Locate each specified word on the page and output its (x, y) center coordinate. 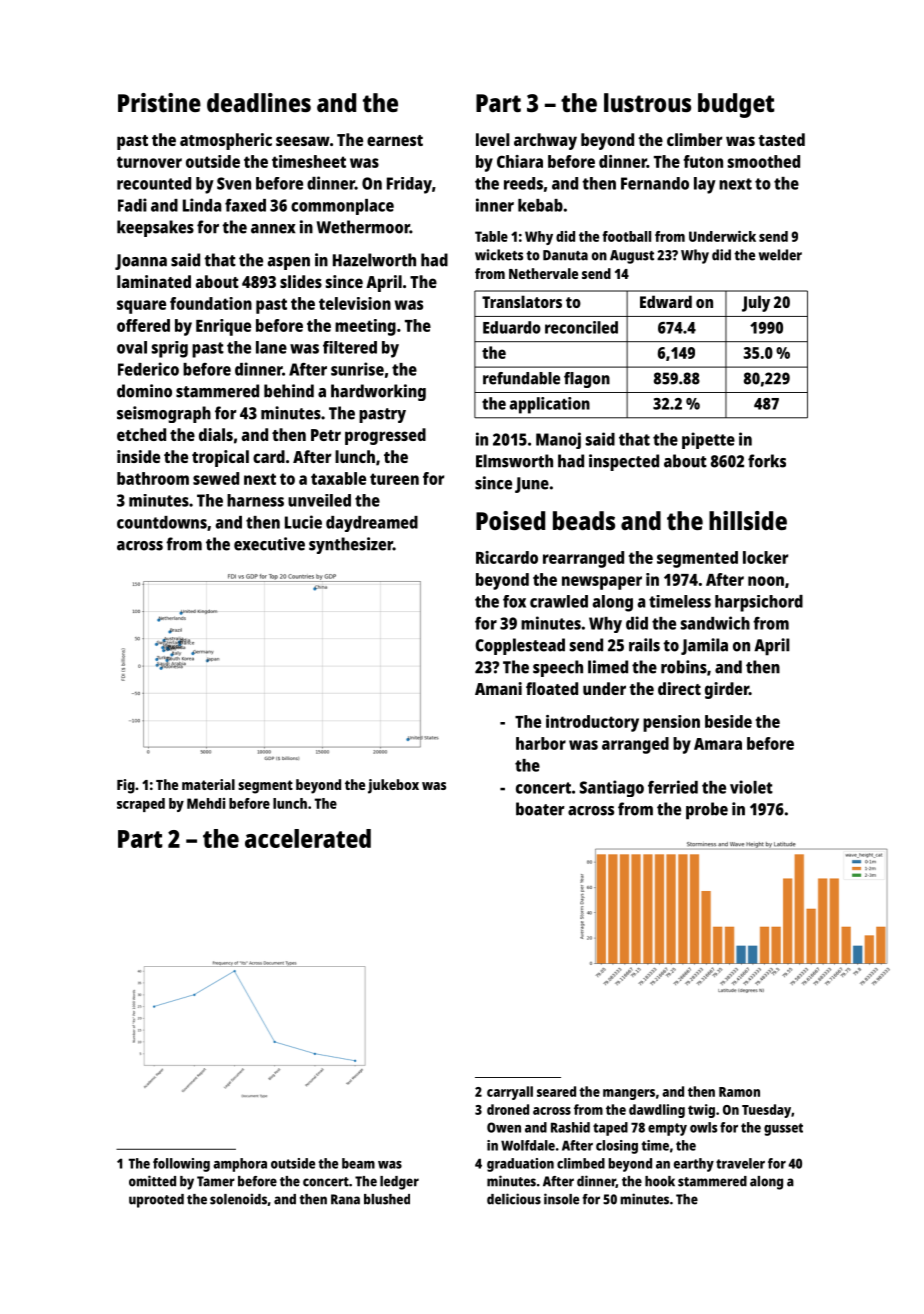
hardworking (378, 392)
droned (508, 1109)
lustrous (647, 102)
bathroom (153, 478)
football (626, 236)
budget (736, 105)
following (181, 1165)
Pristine (159, 102)
